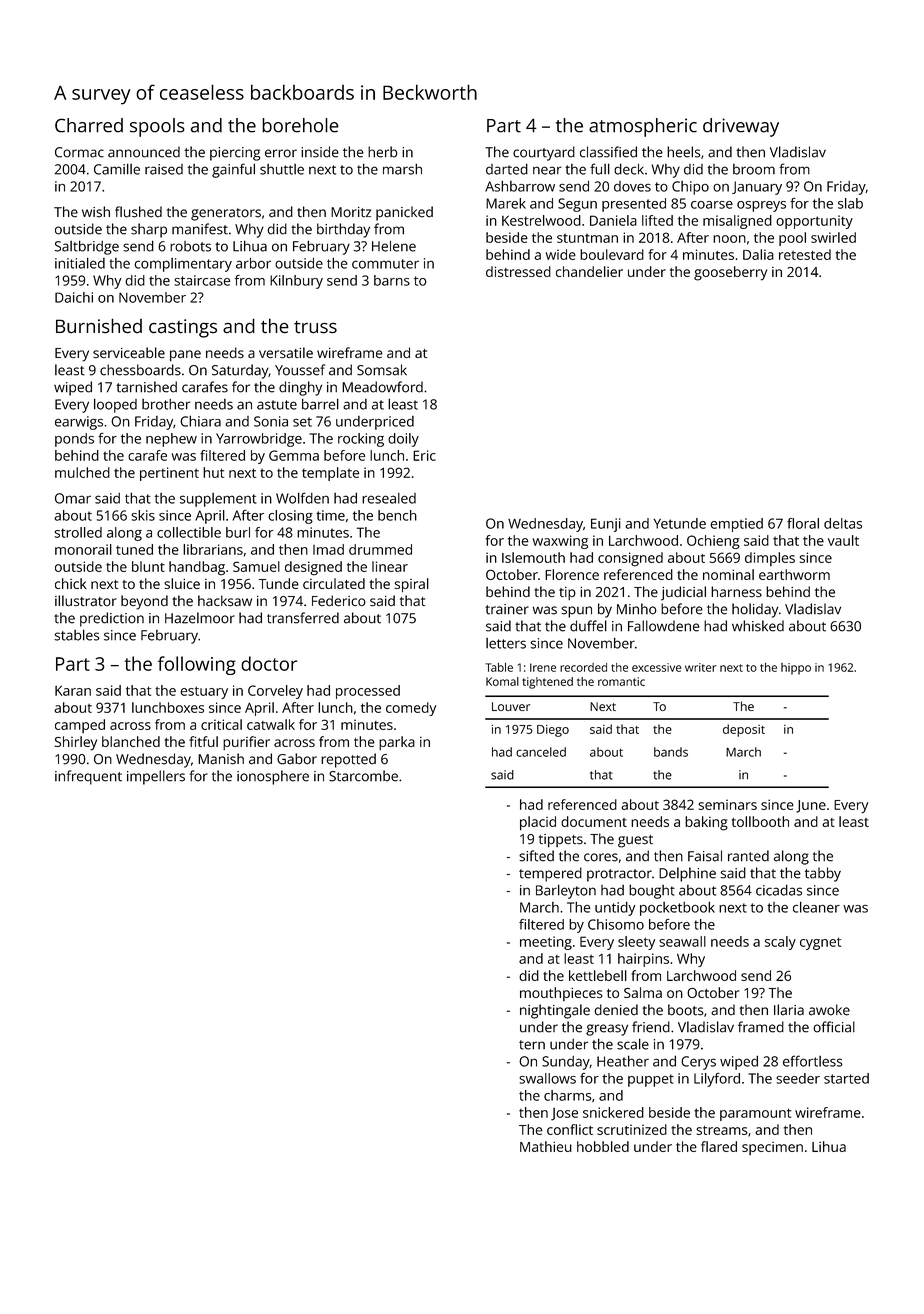 The width and height of the image is (924, 1314). Describe the element at coordinates (730, 273) in the image. I see `gooseberry` at that location.
